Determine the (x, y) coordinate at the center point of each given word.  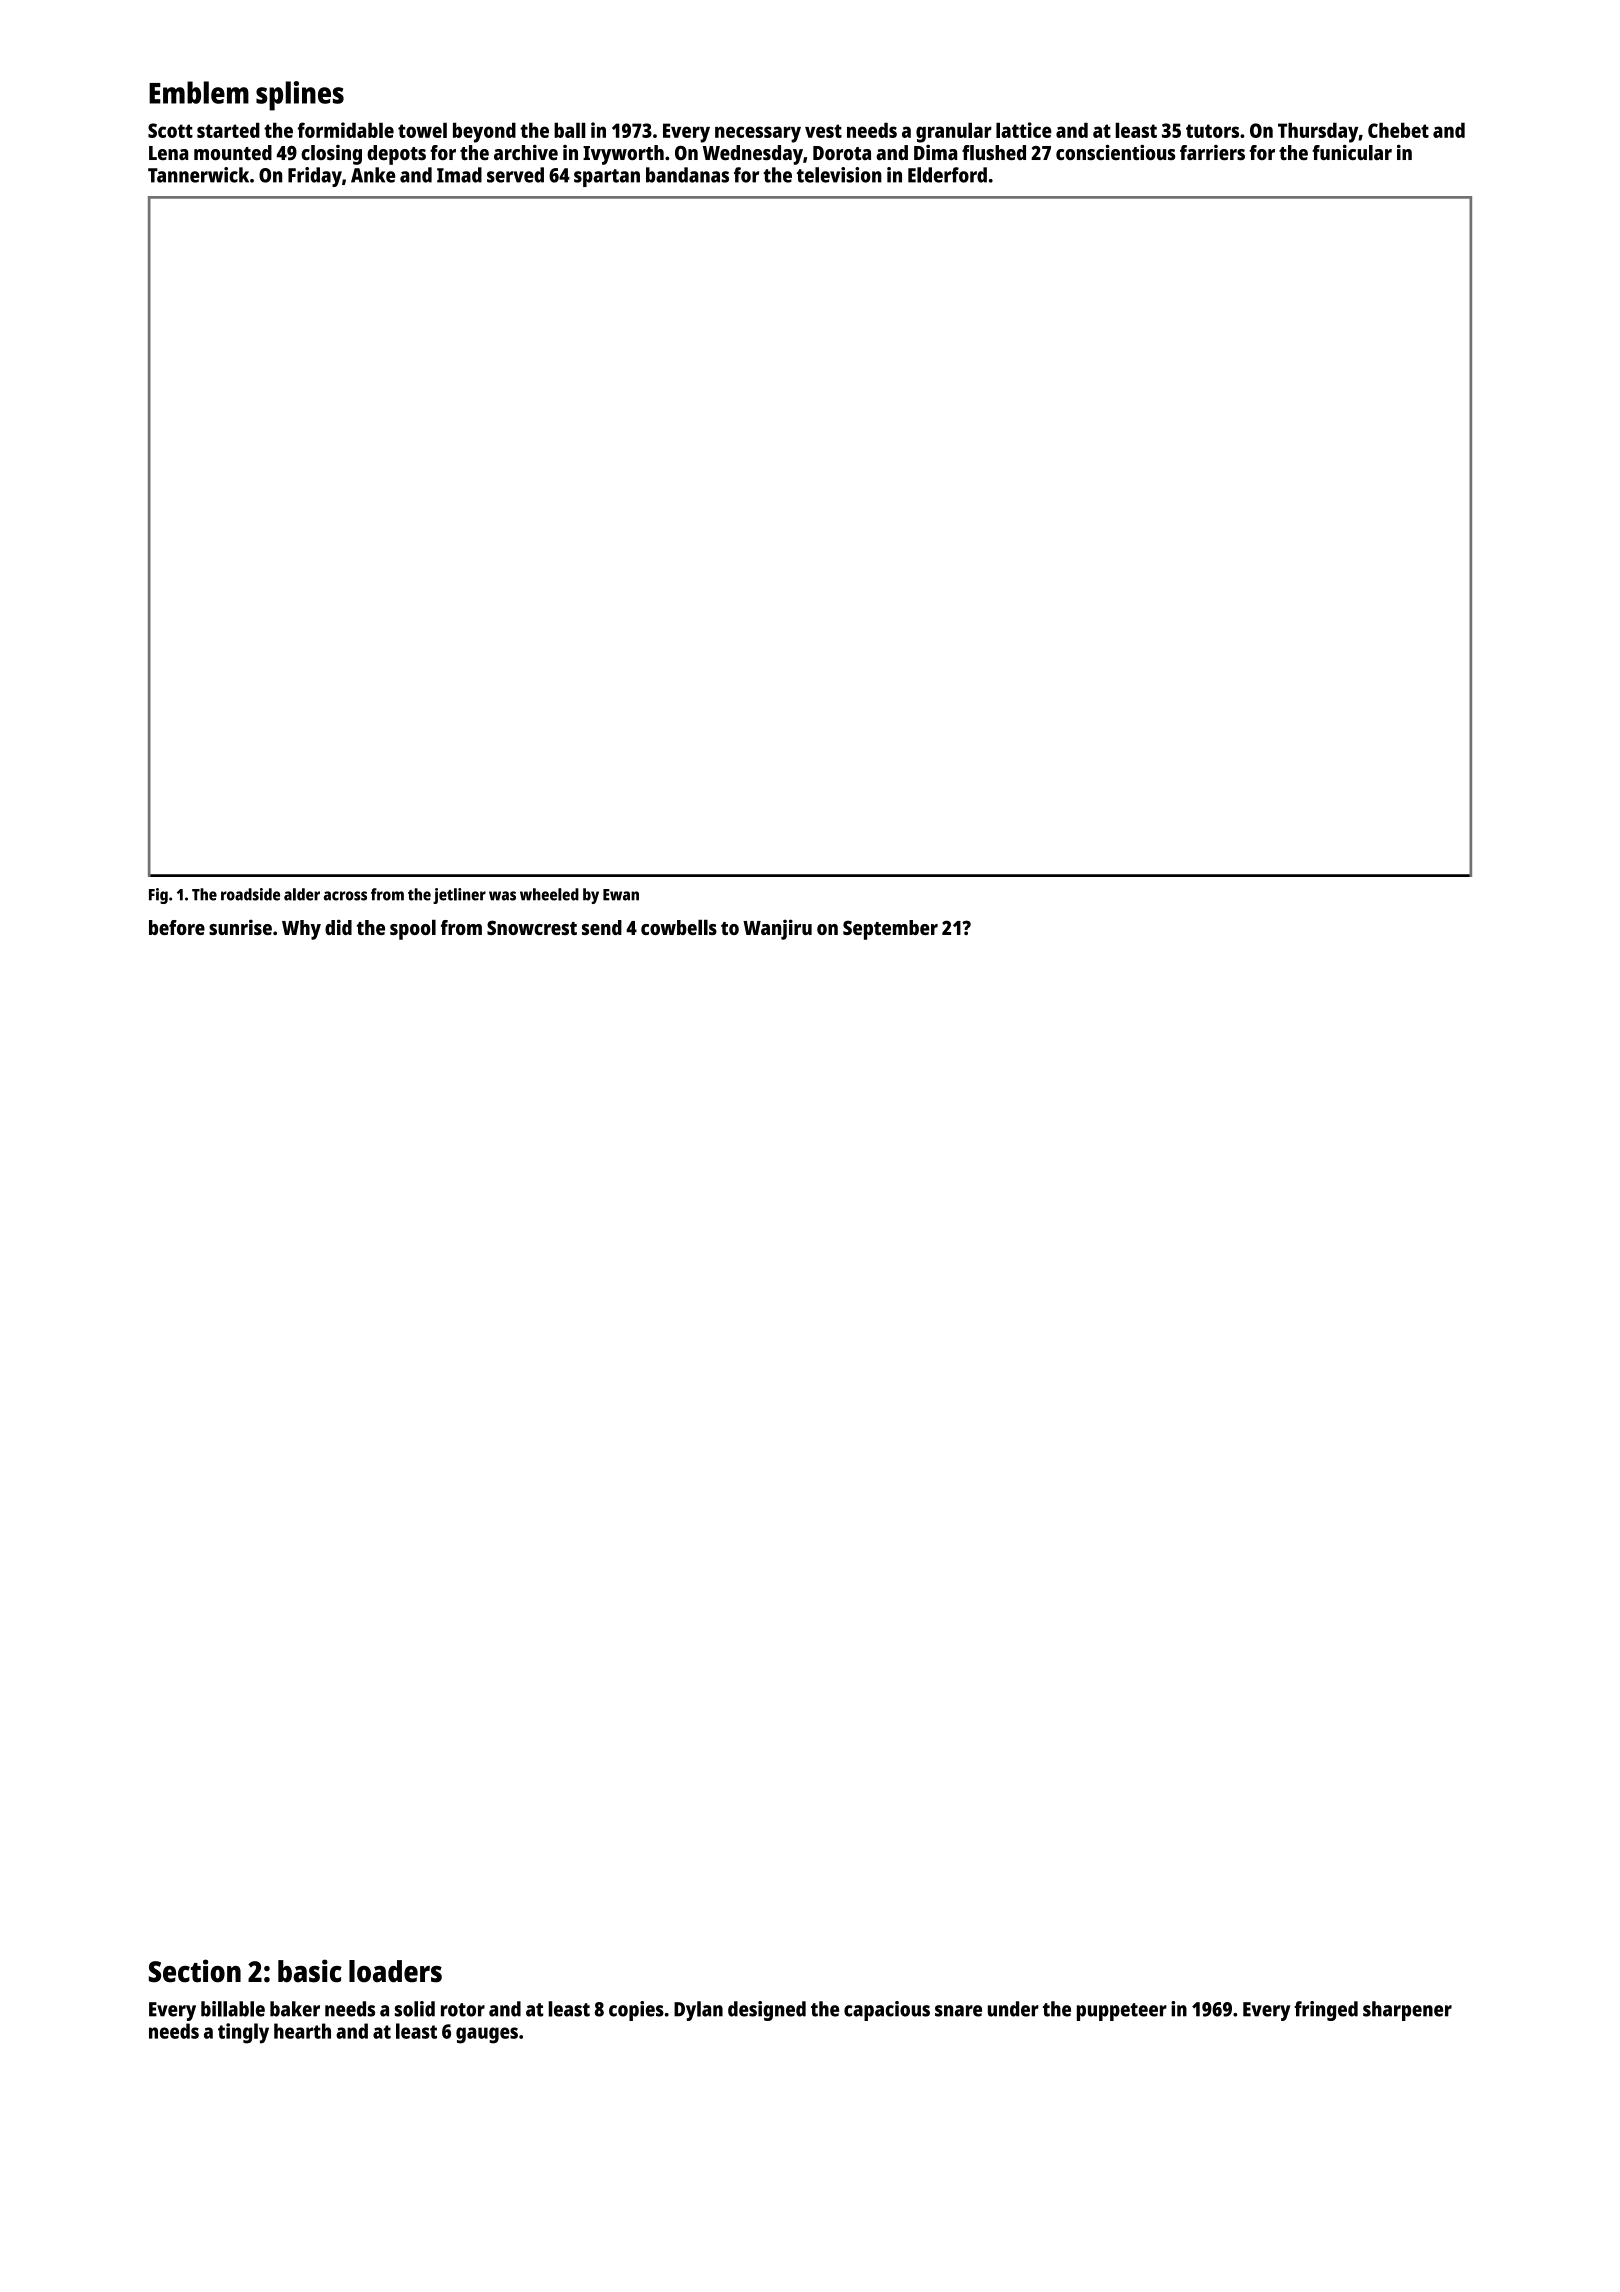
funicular (1352, 153)
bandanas (687, 175)
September (890, 930)
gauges (487, 2035)
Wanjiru (777, 929)
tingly (243, 2033)
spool (413, 929)
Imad (459, 175)
